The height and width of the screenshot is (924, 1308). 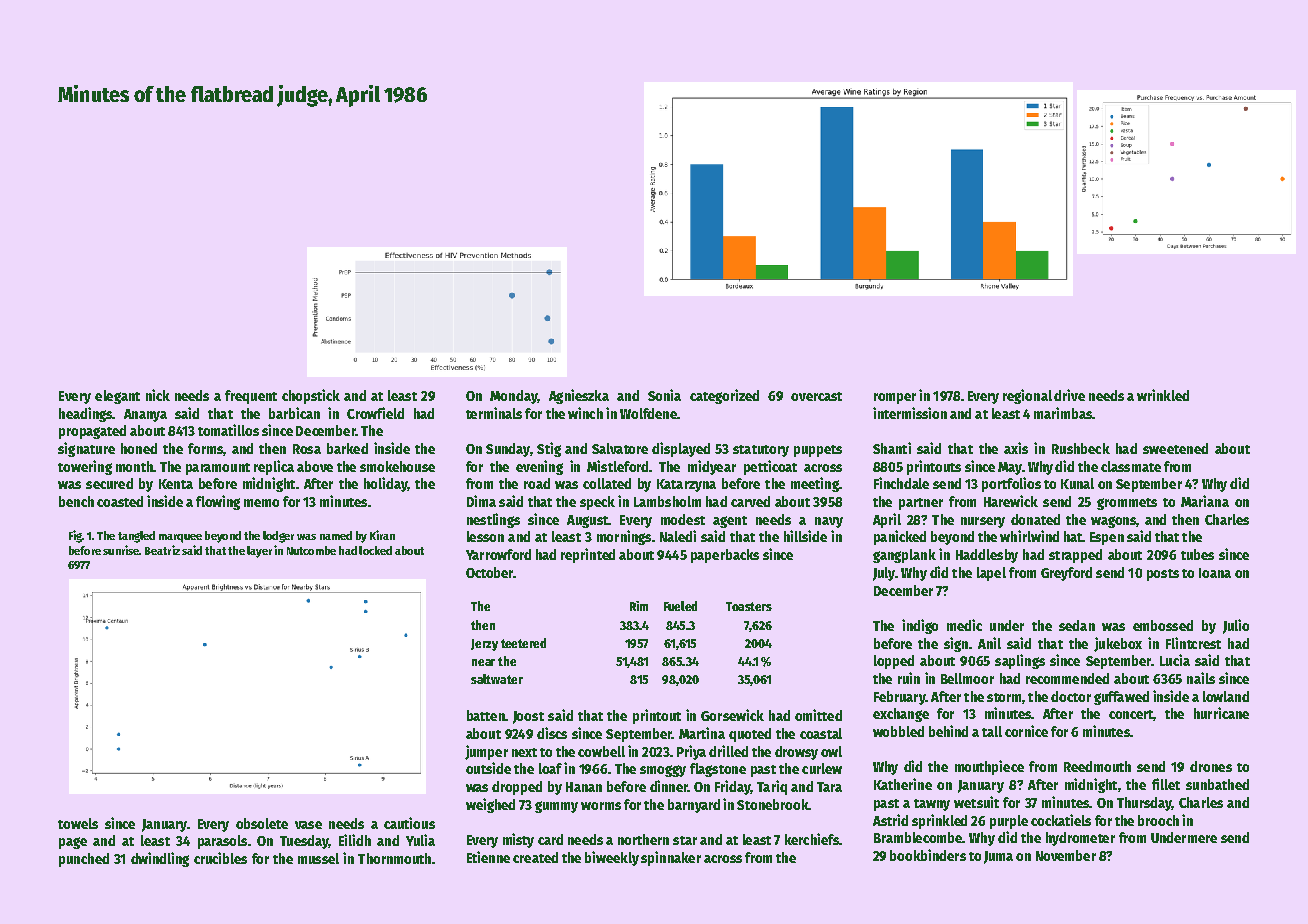 I want to click on tangled, so click(x=136, y=537).
